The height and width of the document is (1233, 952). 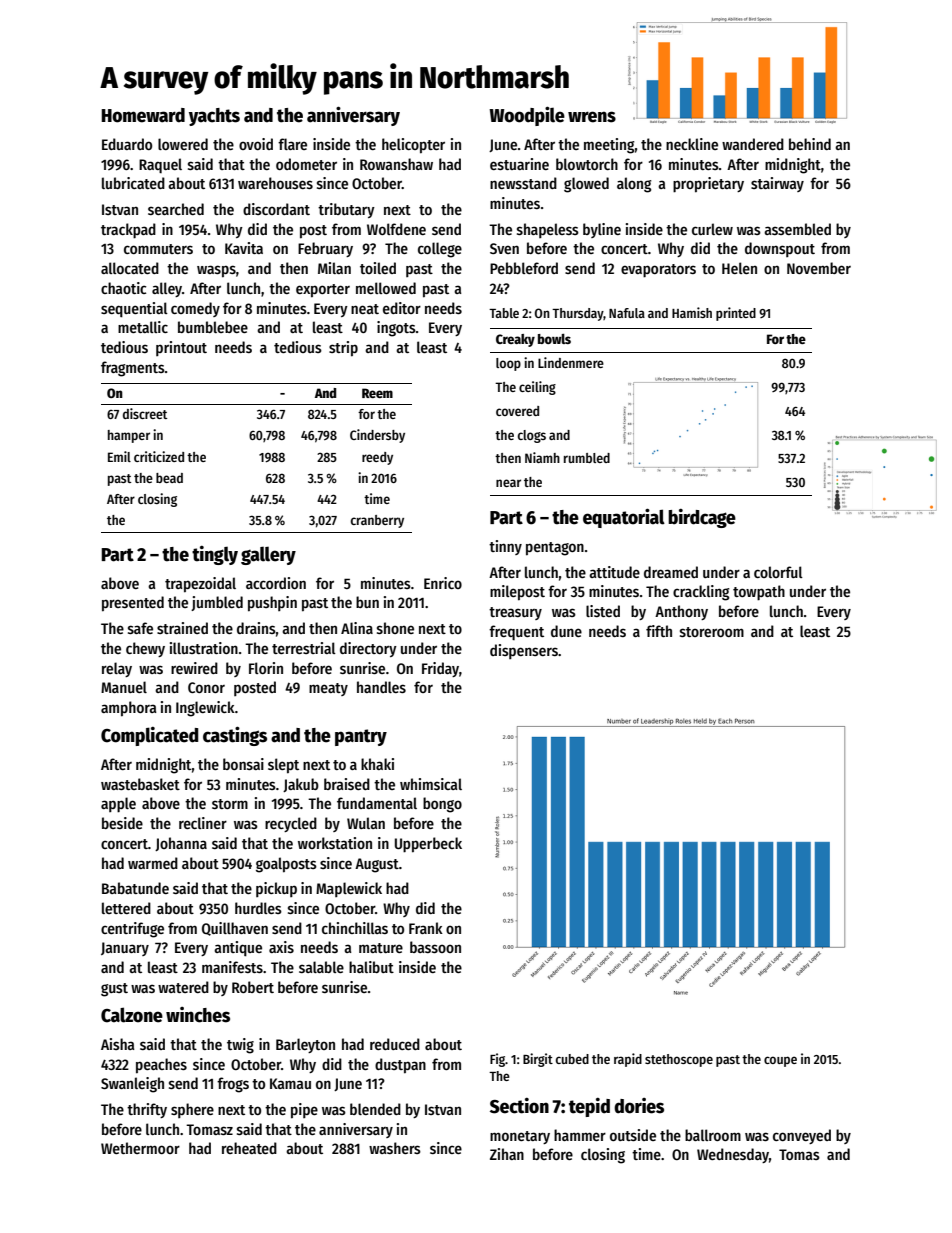 What do you see at coordinates (377, 458) in the document?
I see `reedy` at bounding box center [377, 458].
